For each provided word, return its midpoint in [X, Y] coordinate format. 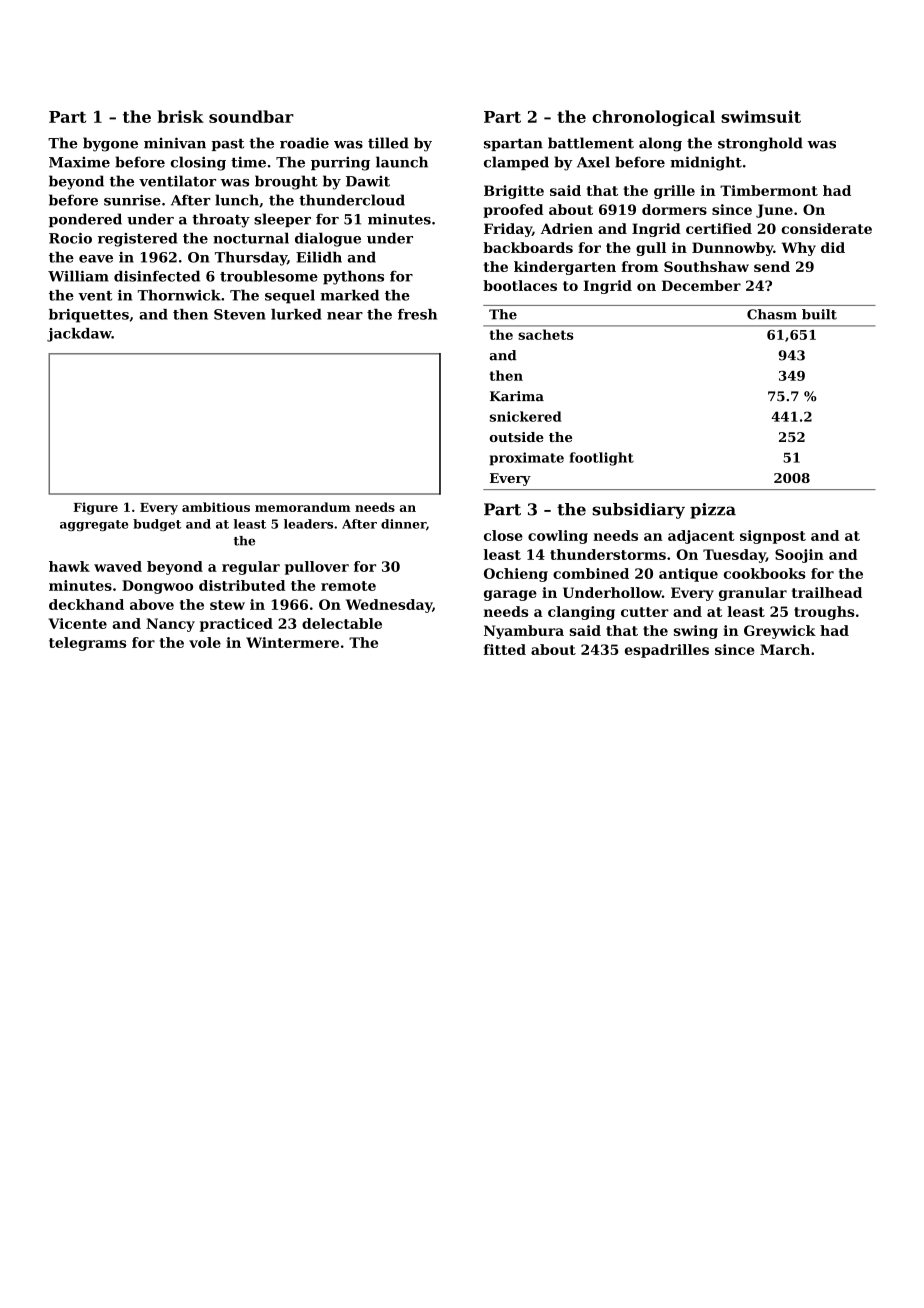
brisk [180, 116]
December [701, 285]
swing [696, 632]
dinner [403, 524]
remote [348, 586]
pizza [713, 511]
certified [719, 228]
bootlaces [520, 285]
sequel [290, 296]
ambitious [216, 507]
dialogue [328, 239]
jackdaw [79, 335]
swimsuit [761, 116]
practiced [236, 625]
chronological [653, 118]
